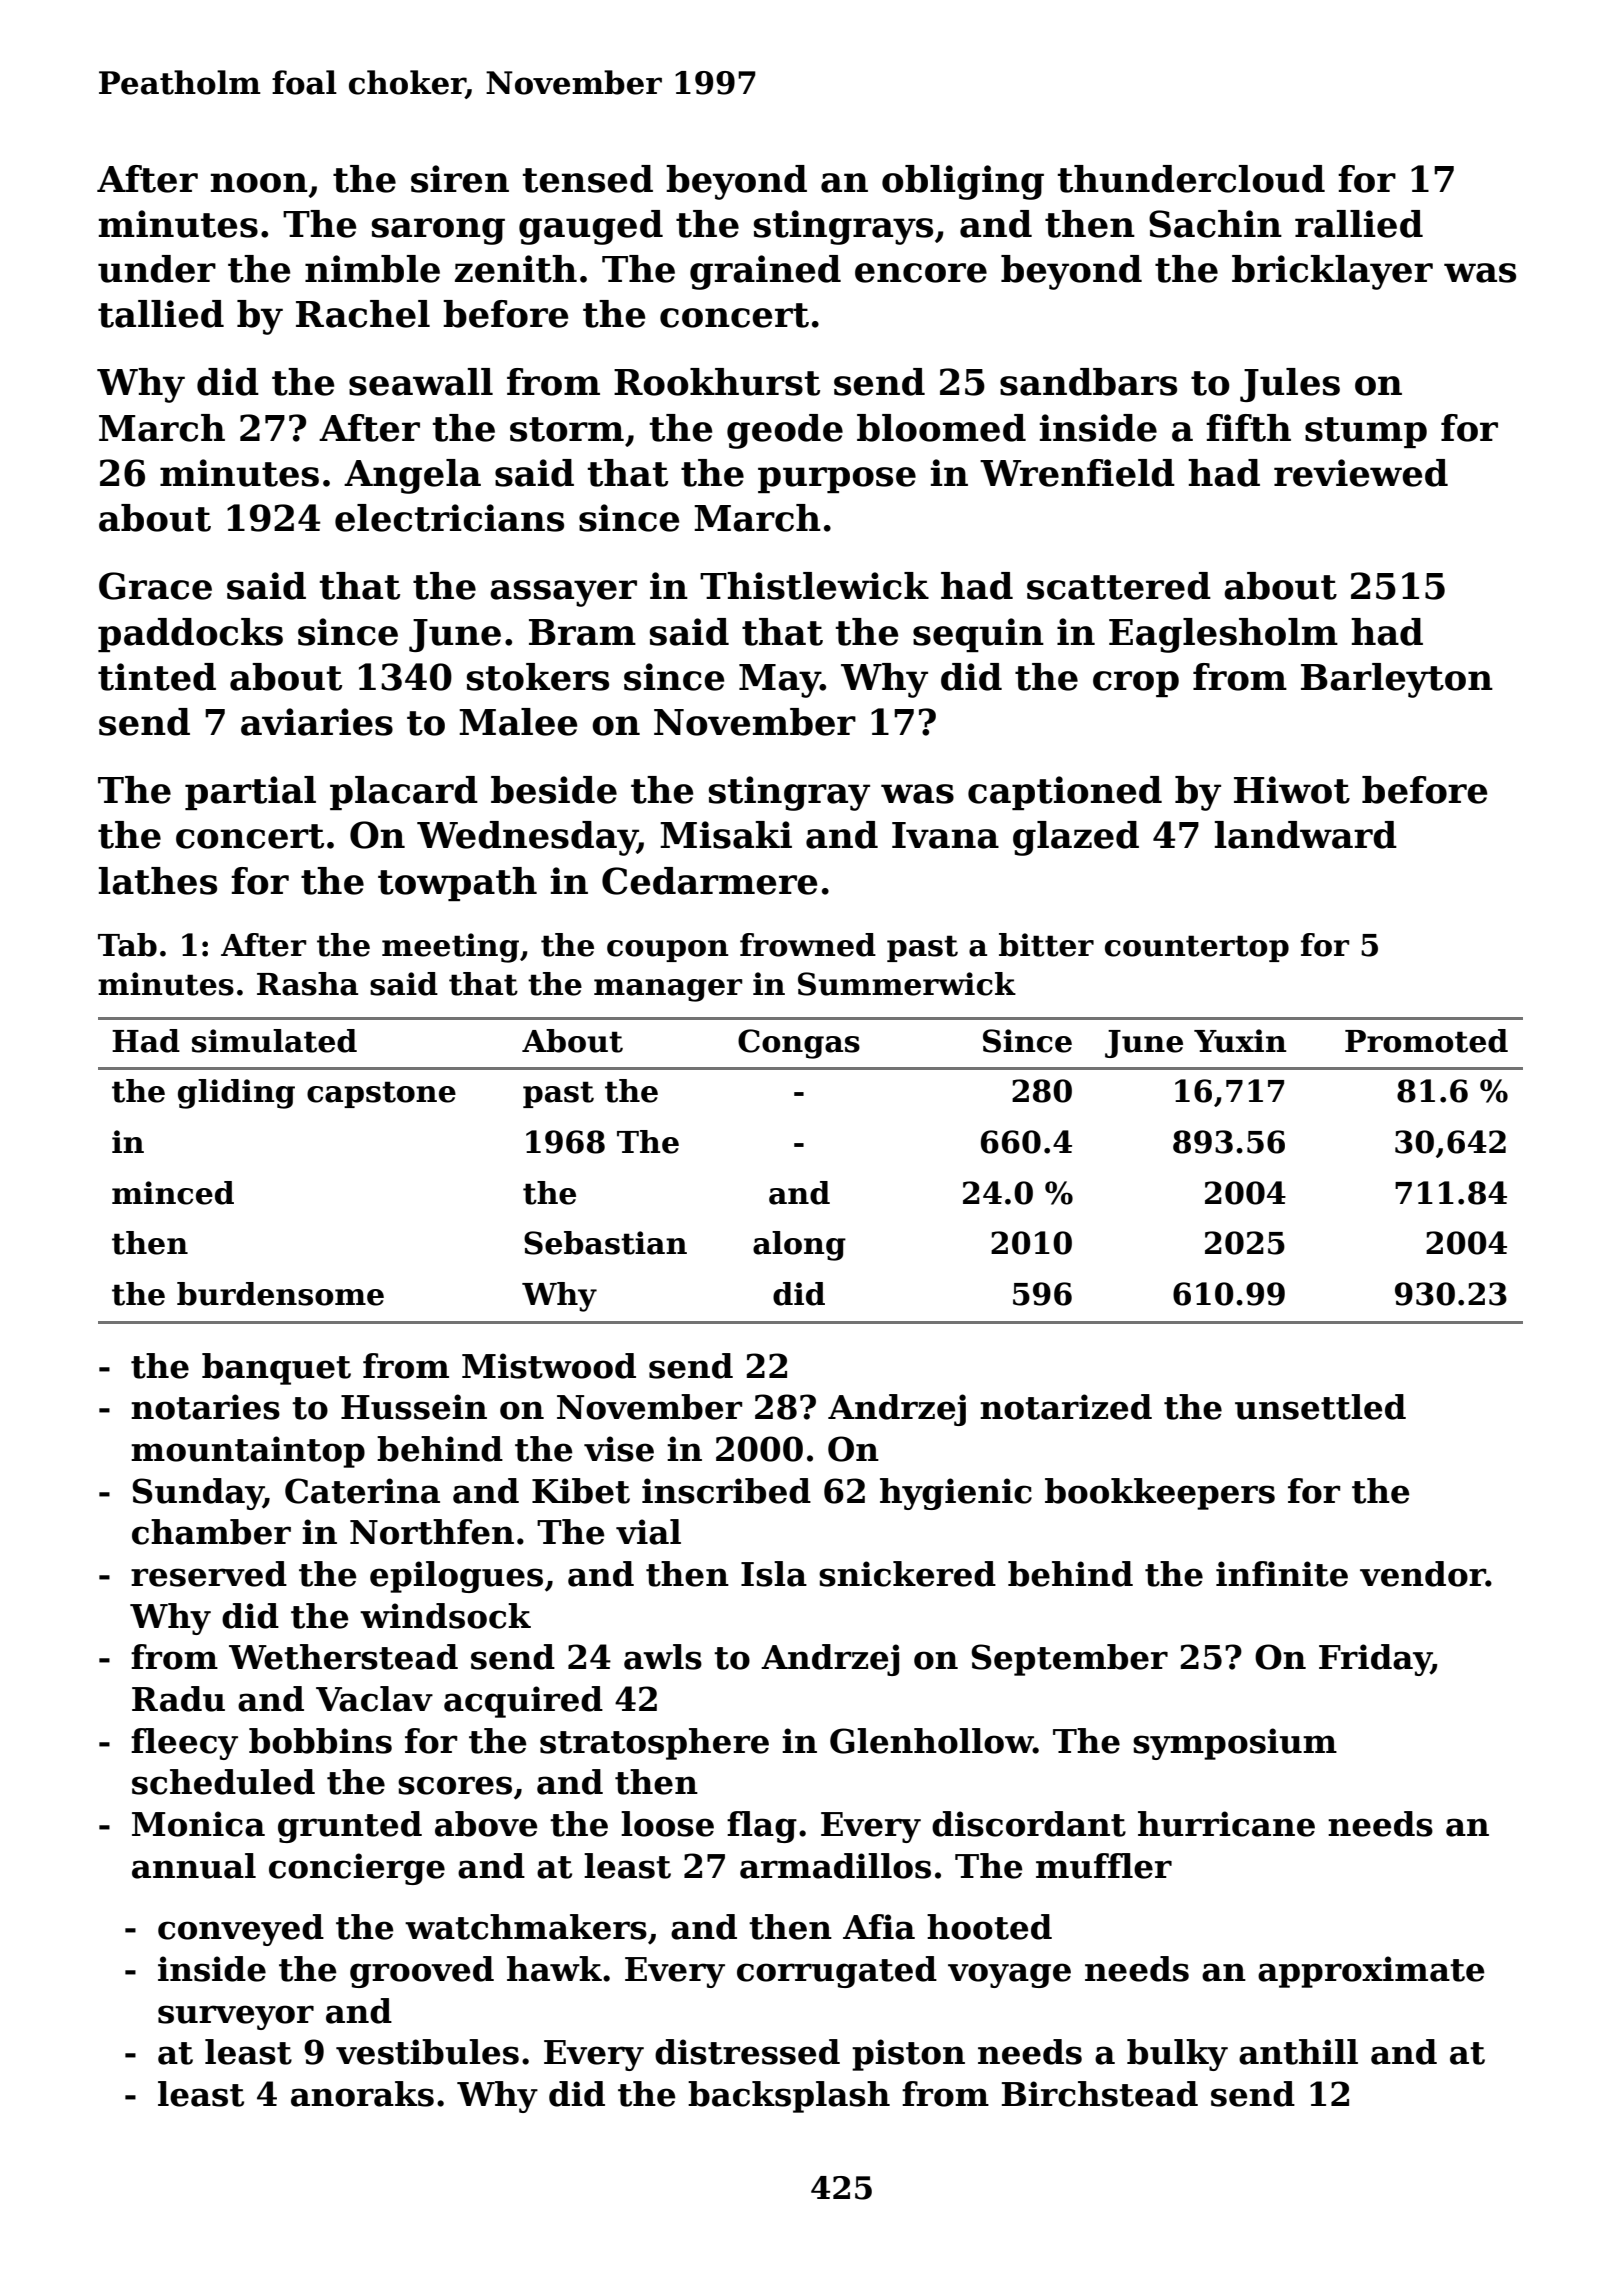 The height and width of the screenshot is (2292, 1620). I want to click on aviaries, so click(317, 722).
